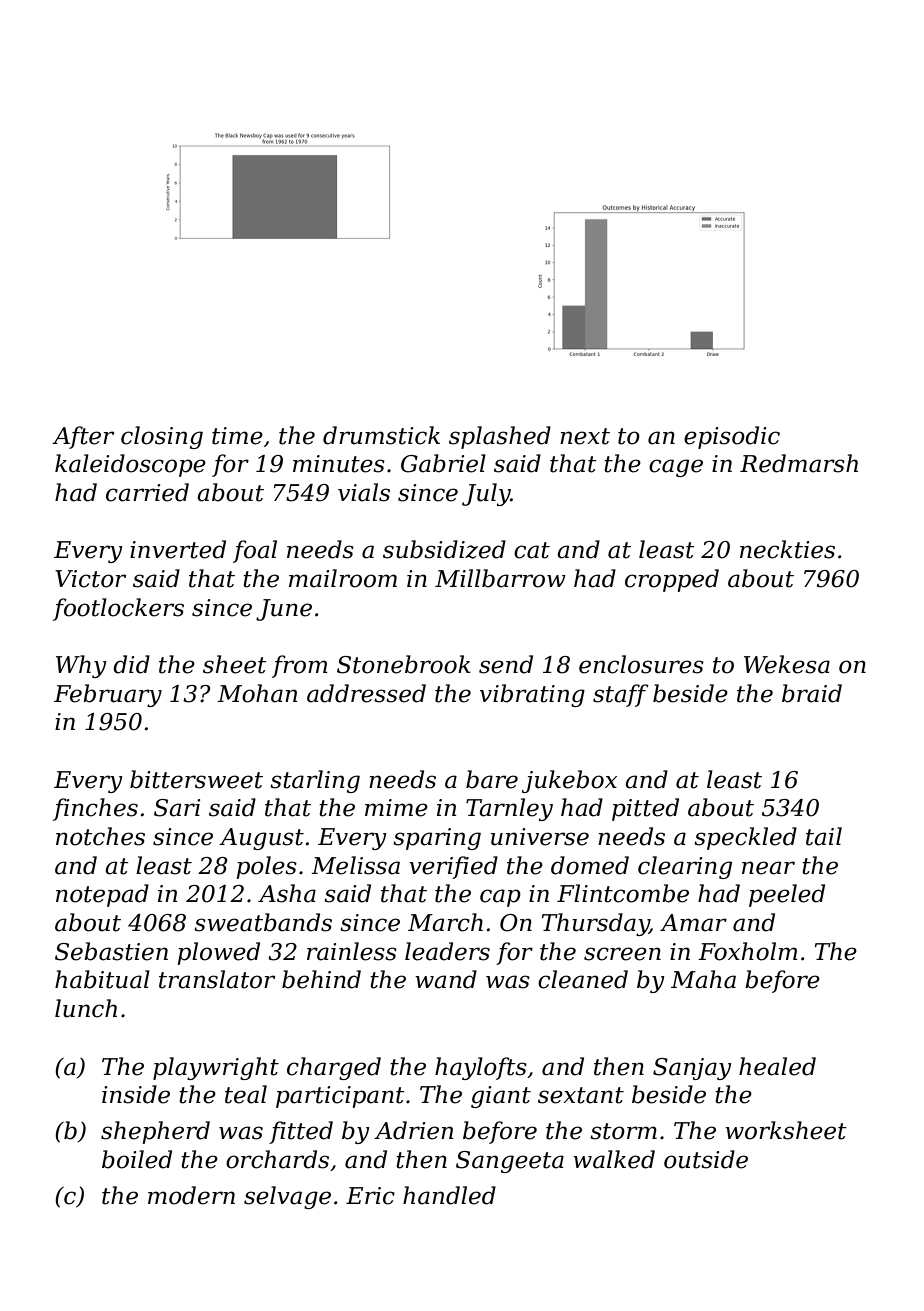  What do you see at coordinates (287, 1197) in the screenshot?
I see `selvage` at bounding box center [287, 1197].
